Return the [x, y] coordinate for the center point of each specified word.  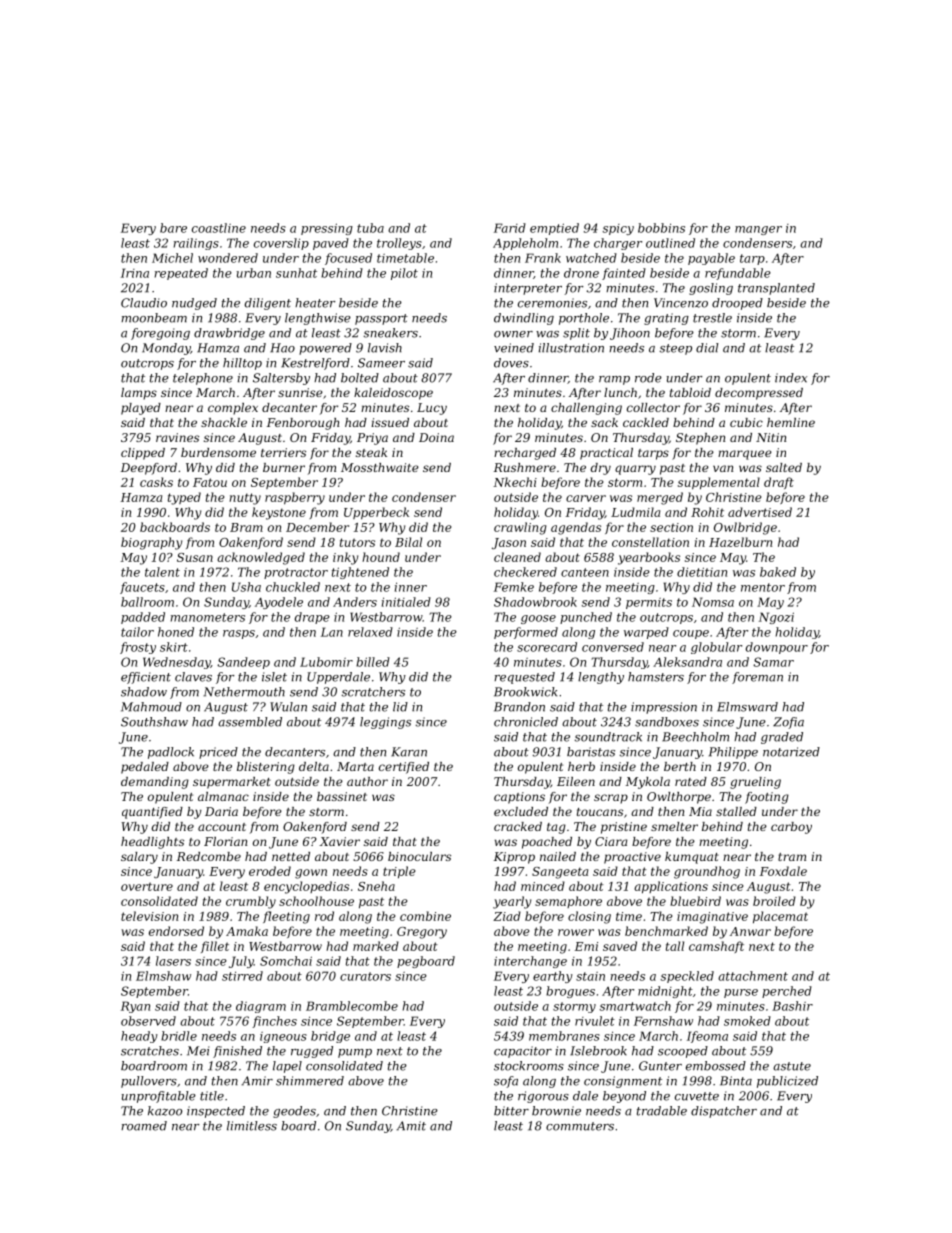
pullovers [149, 1082]
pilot [404, 274]
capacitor [523, 1052]
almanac [223, 796]
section [671, 527]
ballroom [147, 602]
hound [381, 557]
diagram [261, 1007]
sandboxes [667, 722]
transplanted [776, 289]
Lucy [432, 409]
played [141, 409]
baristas [591, 752]
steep [675, 349]
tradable [662, 1111]
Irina [135, 273]
